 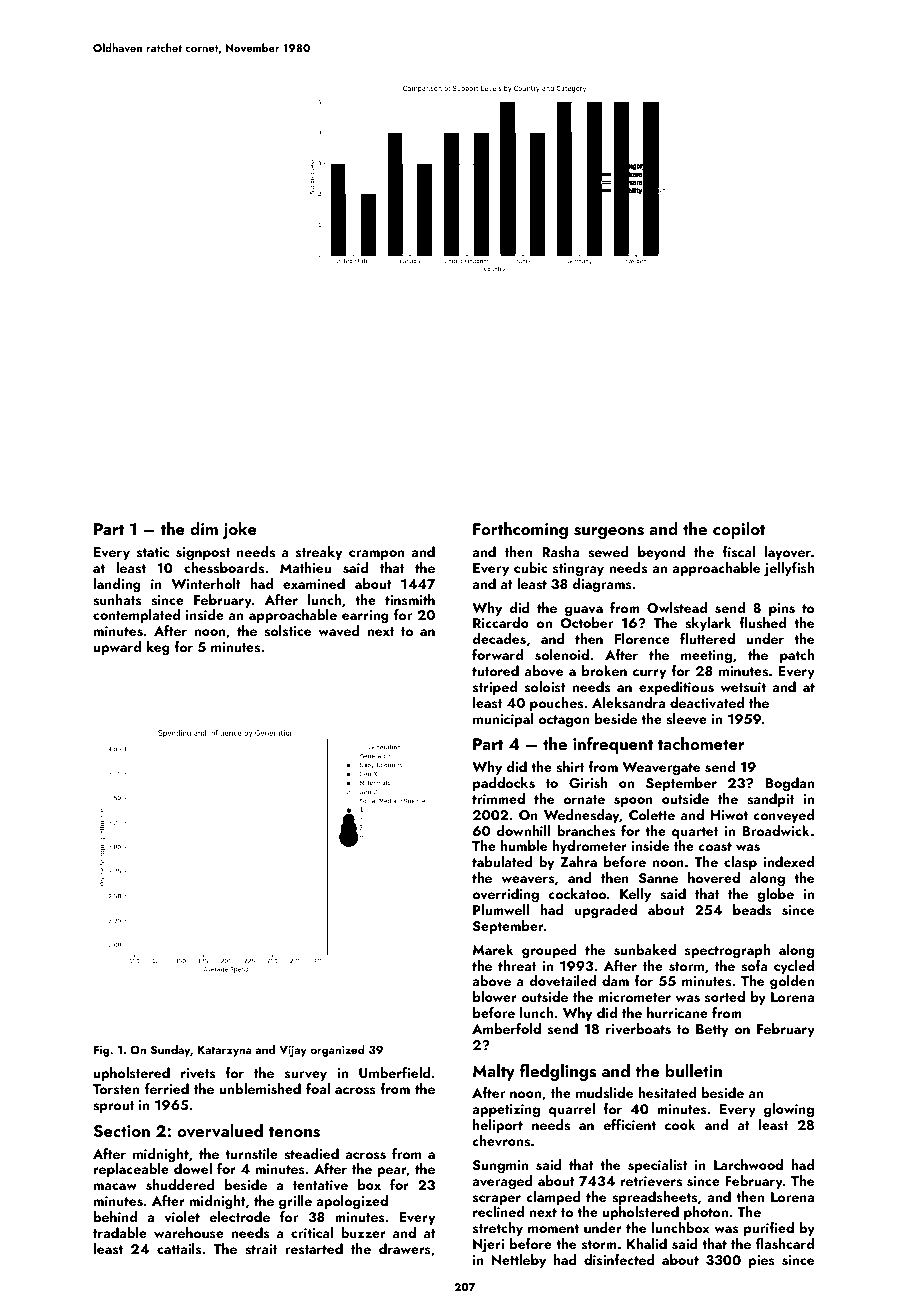 What do you see at coordinates (715, 847) in the screenshot?
I see `coast` at bounding box center [715, 847].
